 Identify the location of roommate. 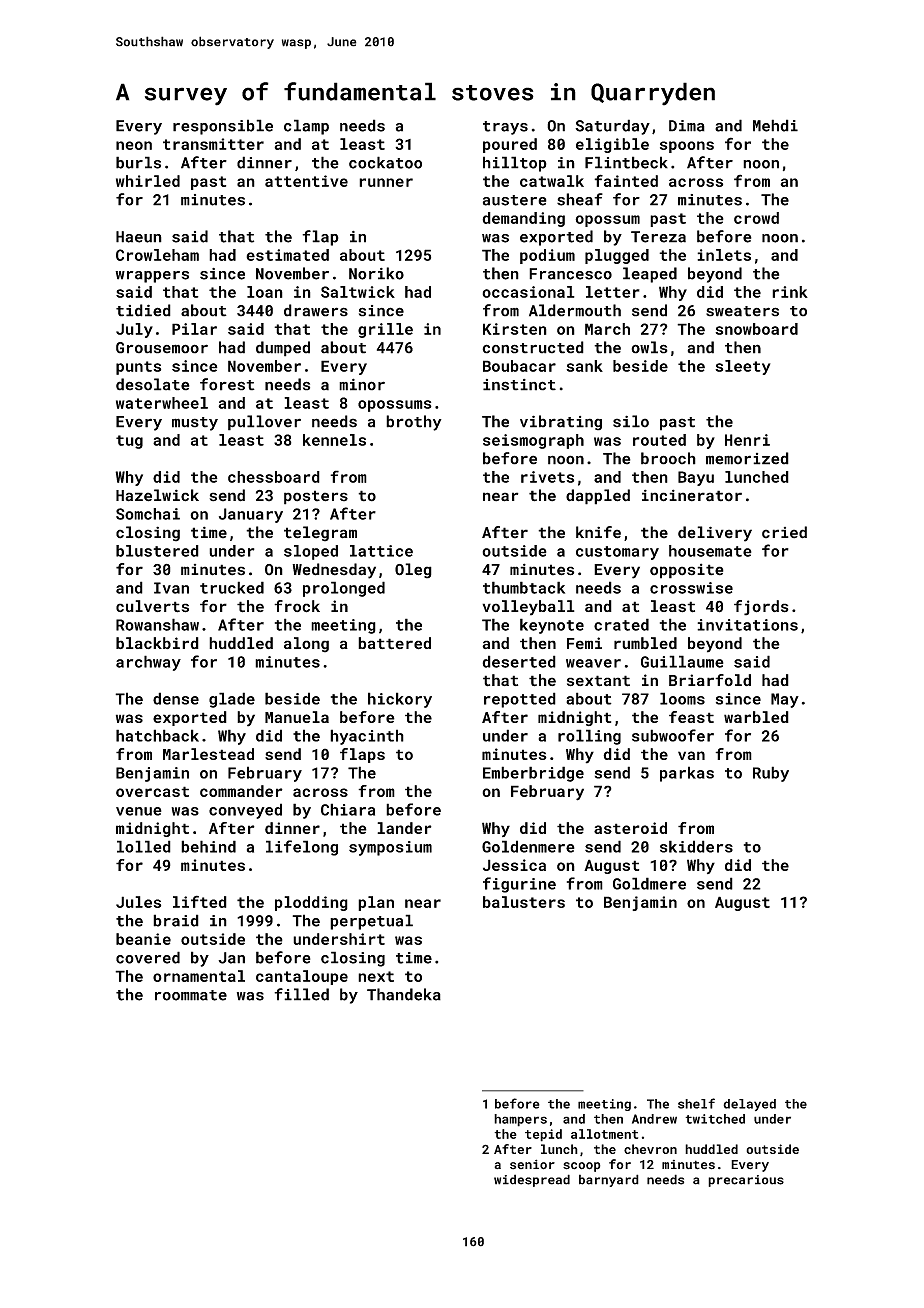
(191, 995).
